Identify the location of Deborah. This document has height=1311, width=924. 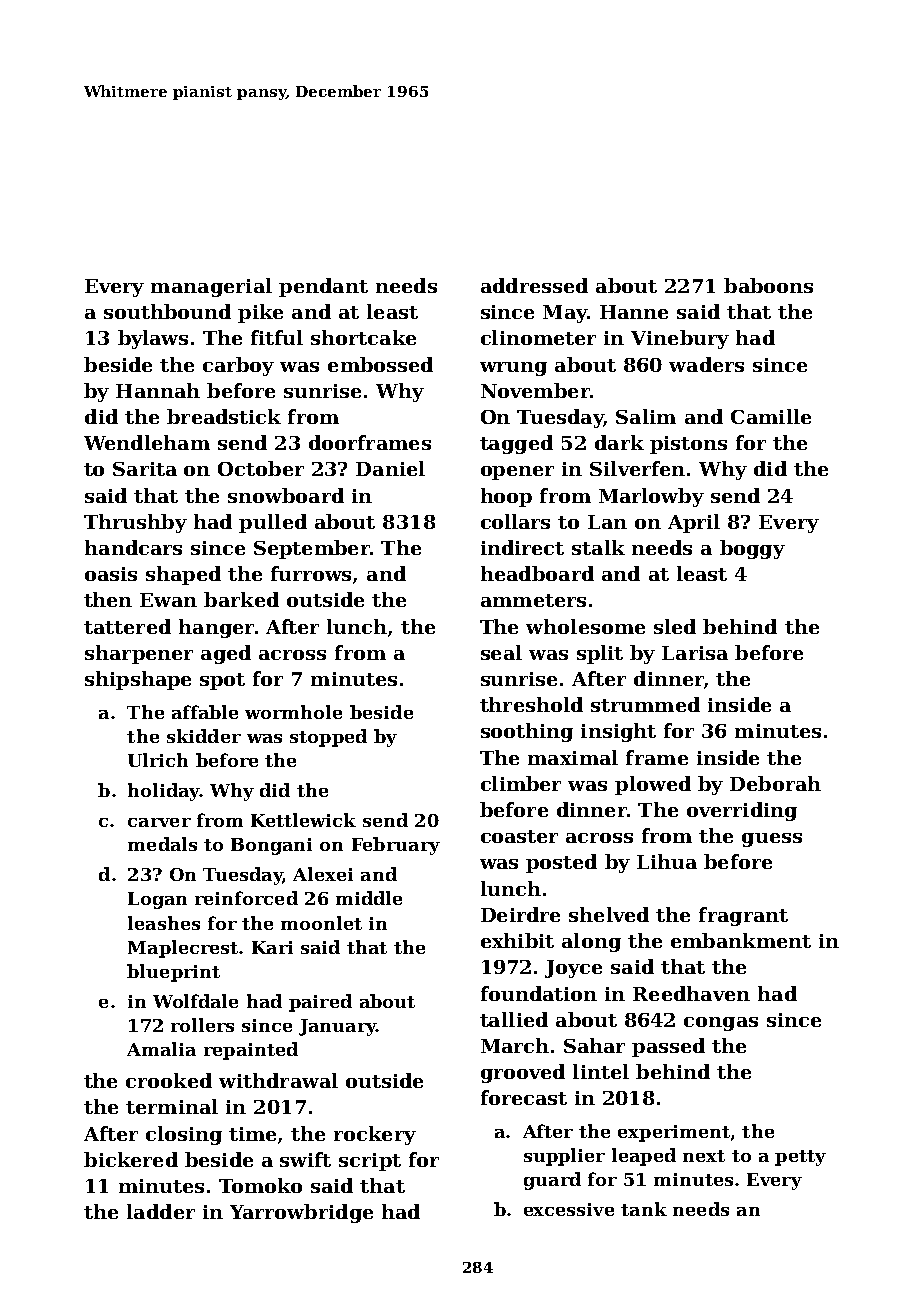
(775, 783).
